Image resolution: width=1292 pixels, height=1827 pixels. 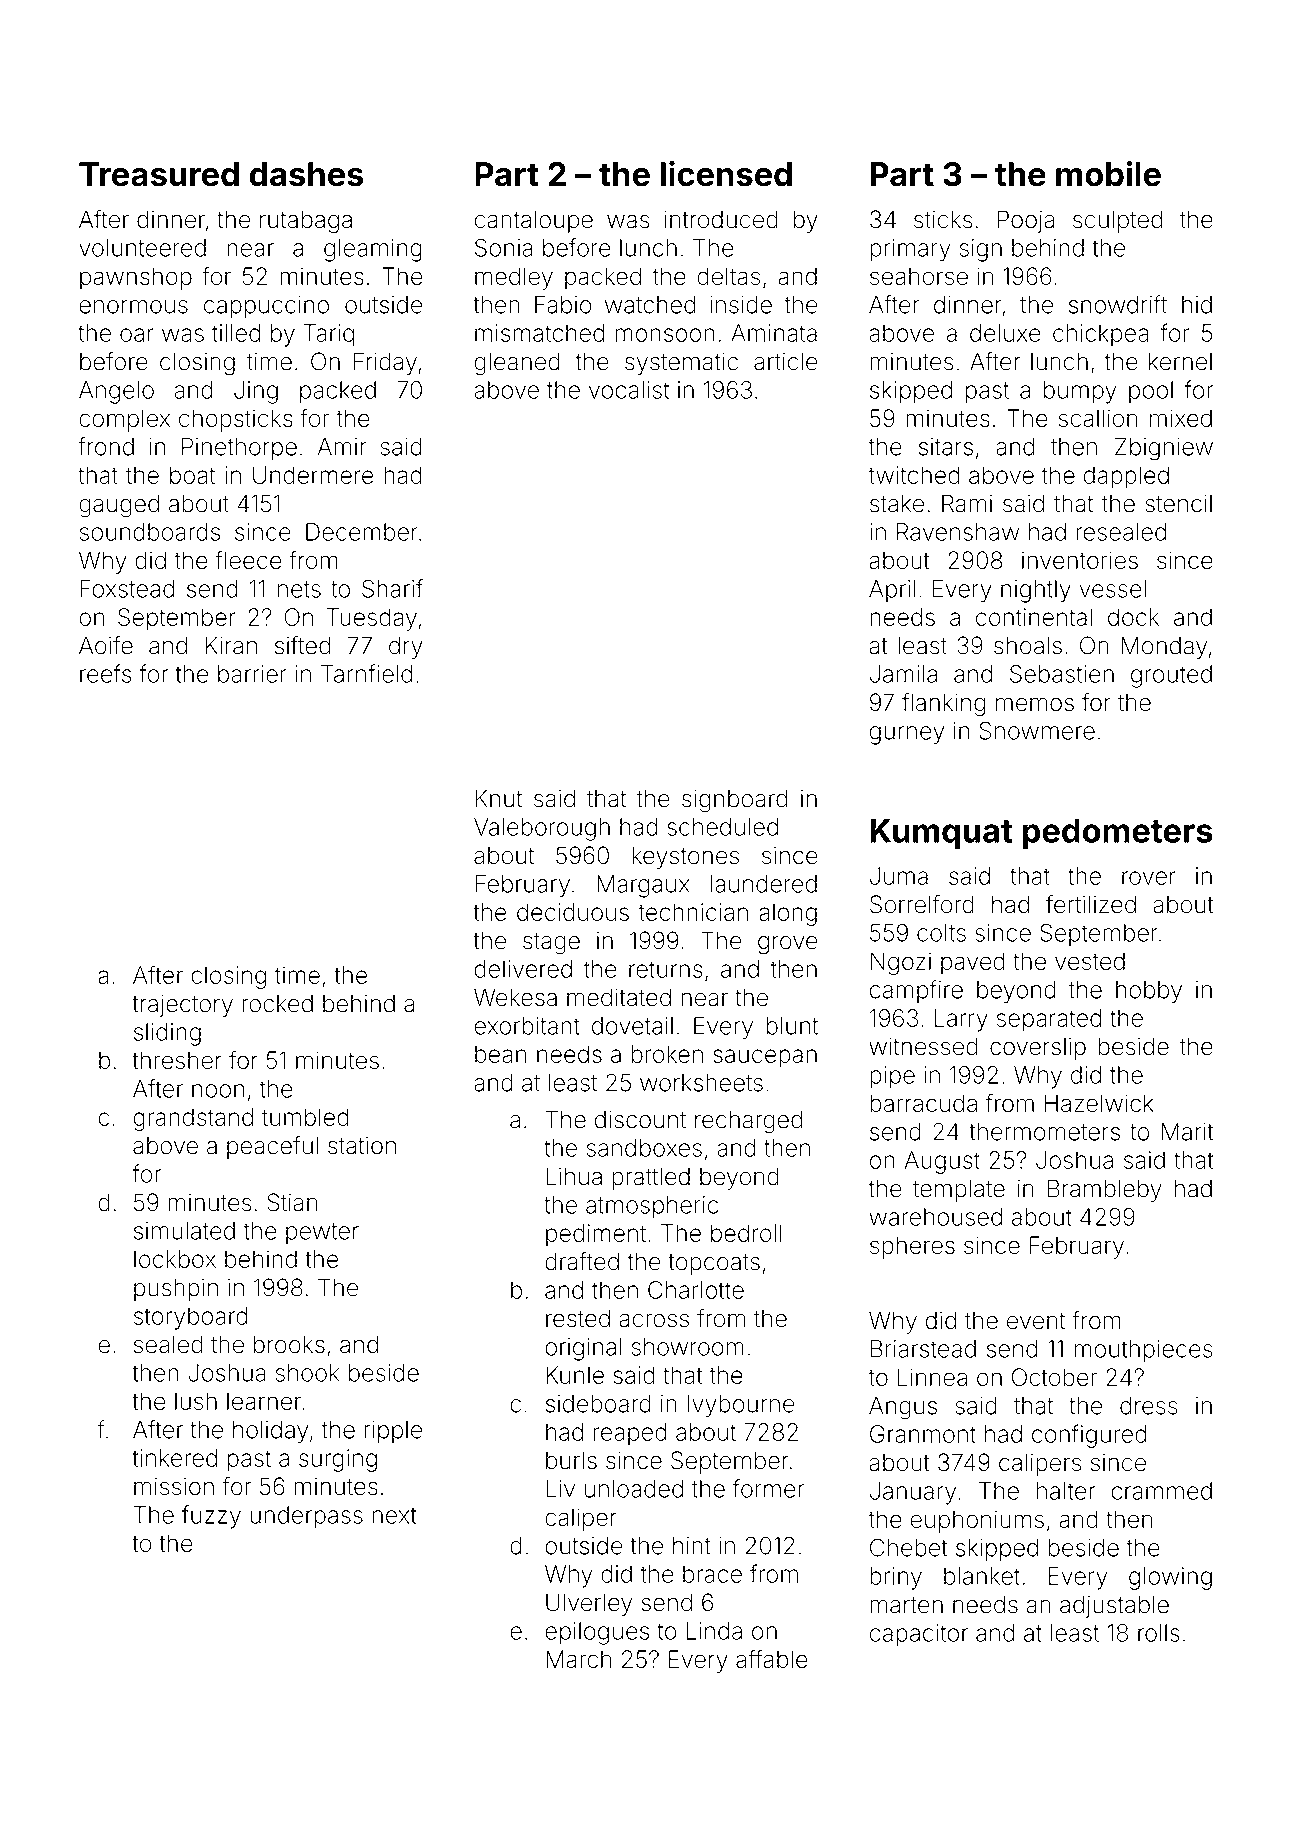 What do you see at coordinates (307, 174) in the screenshot?
I see `dashes` at bounding box center [307, 174].
